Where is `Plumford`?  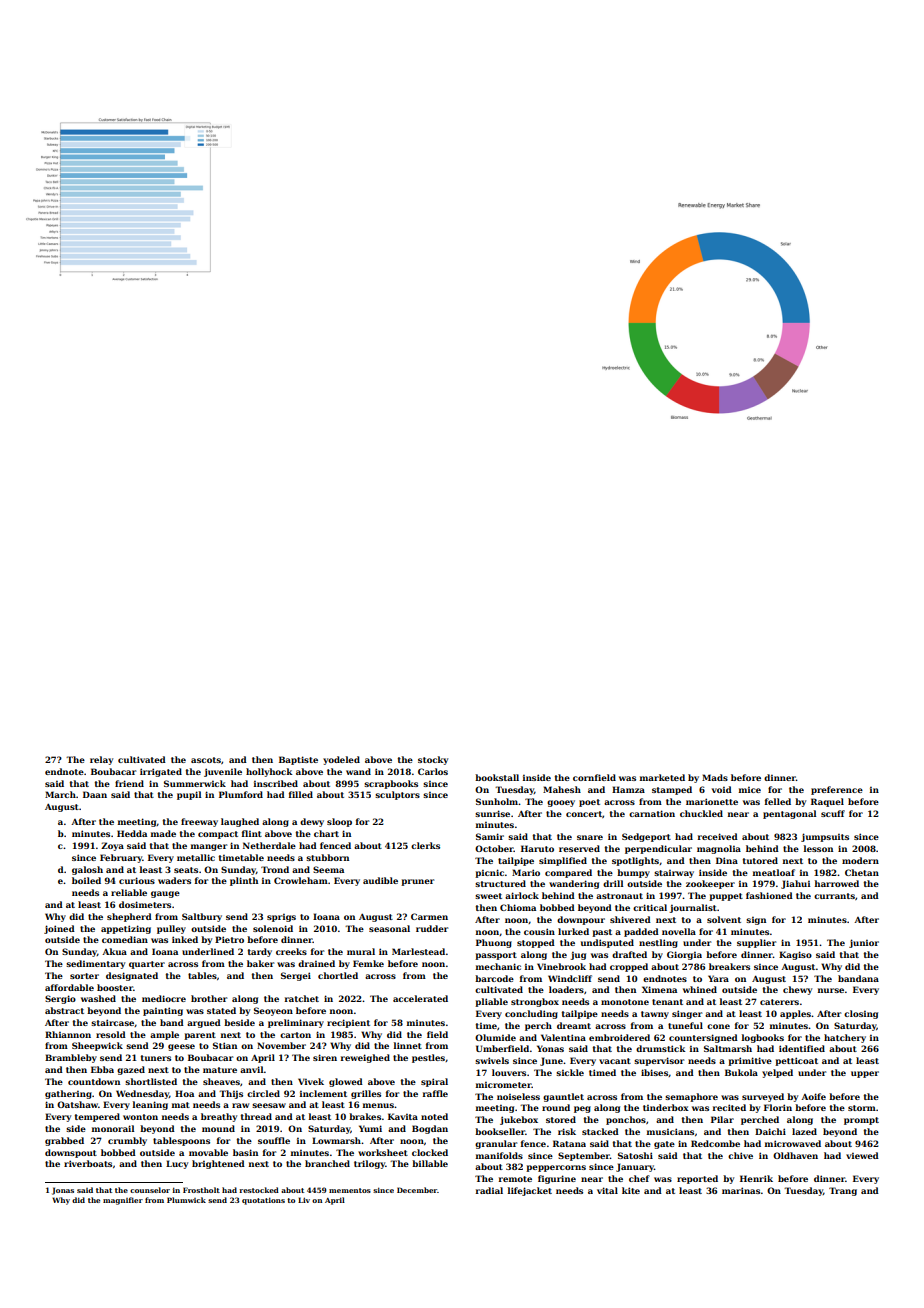 Plumford is located at coordinates (241, 794).
